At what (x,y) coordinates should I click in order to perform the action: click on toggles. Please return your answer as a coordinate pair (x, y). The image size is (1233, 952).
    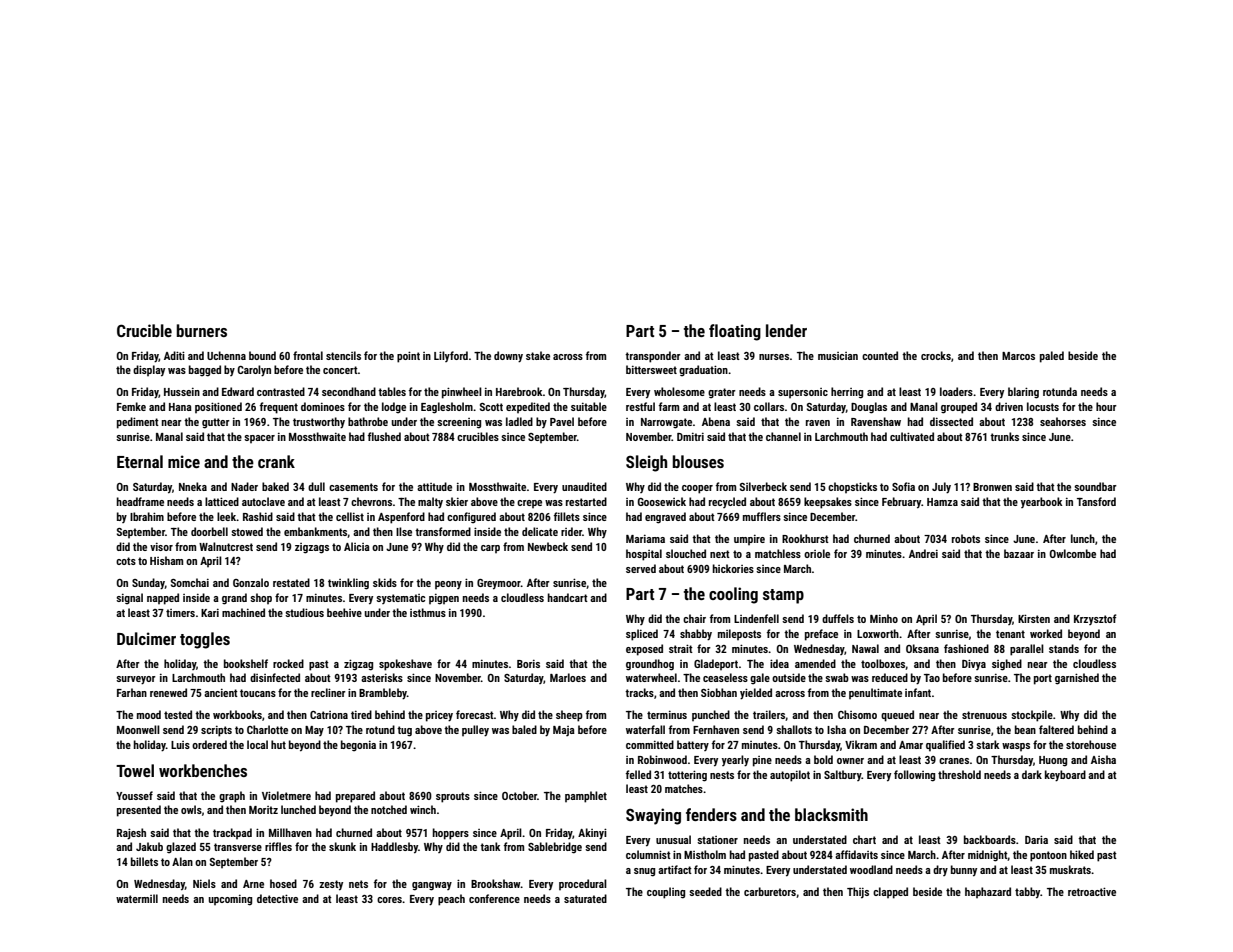
    Looking at the image, I should click on (205, 640).
